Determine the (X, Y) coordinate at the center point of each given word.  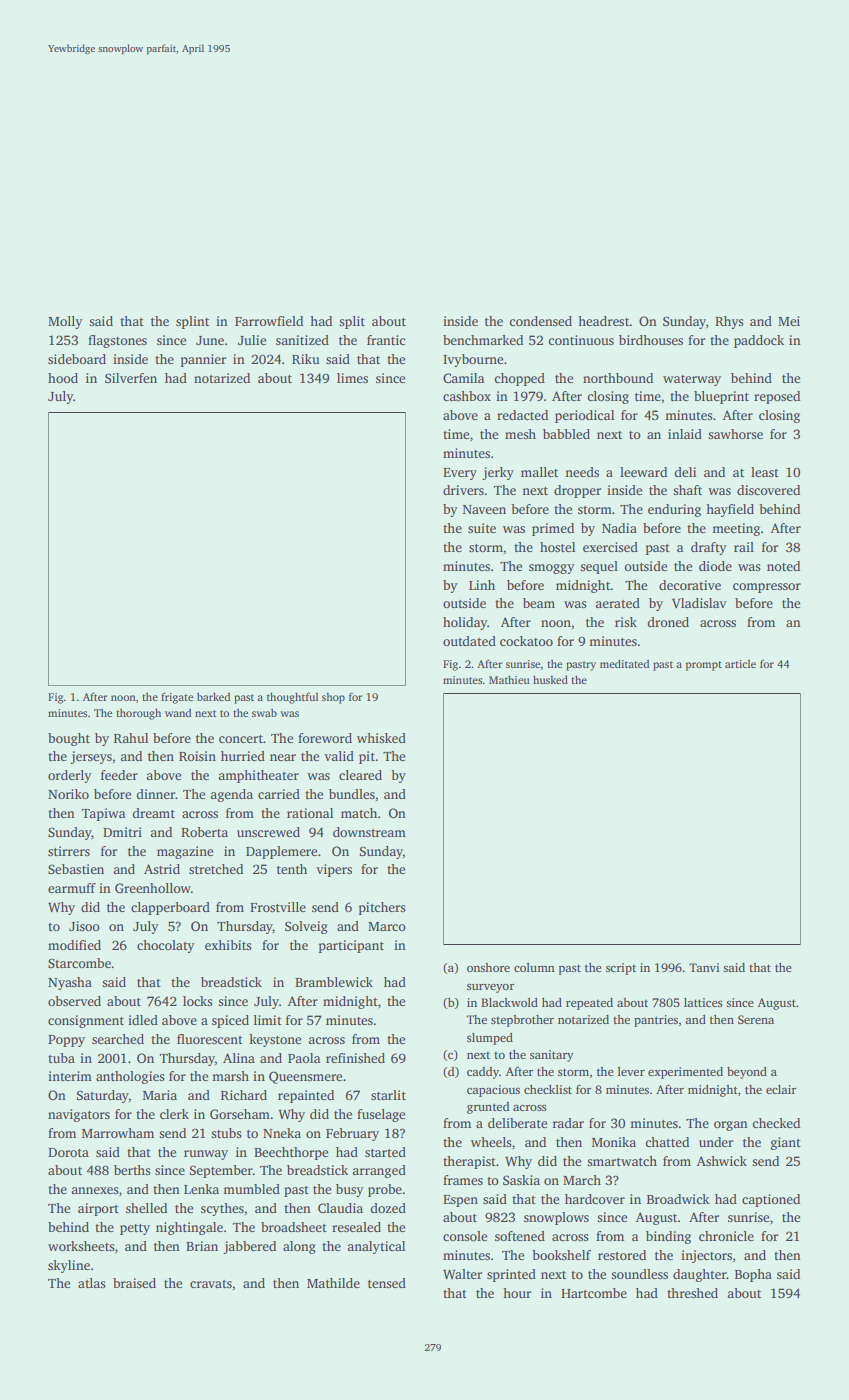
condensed (540, 321)
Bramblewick (334, 982)
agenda (231, 795)
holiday (465, 623)
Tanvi (704, 967)
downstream (369, 832)
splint (192, 322)
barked (213, 696)
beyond (747, 1073)
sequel (599, 567)
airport (98, 1209)
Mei (789, 321)
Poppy (66, 1041)
